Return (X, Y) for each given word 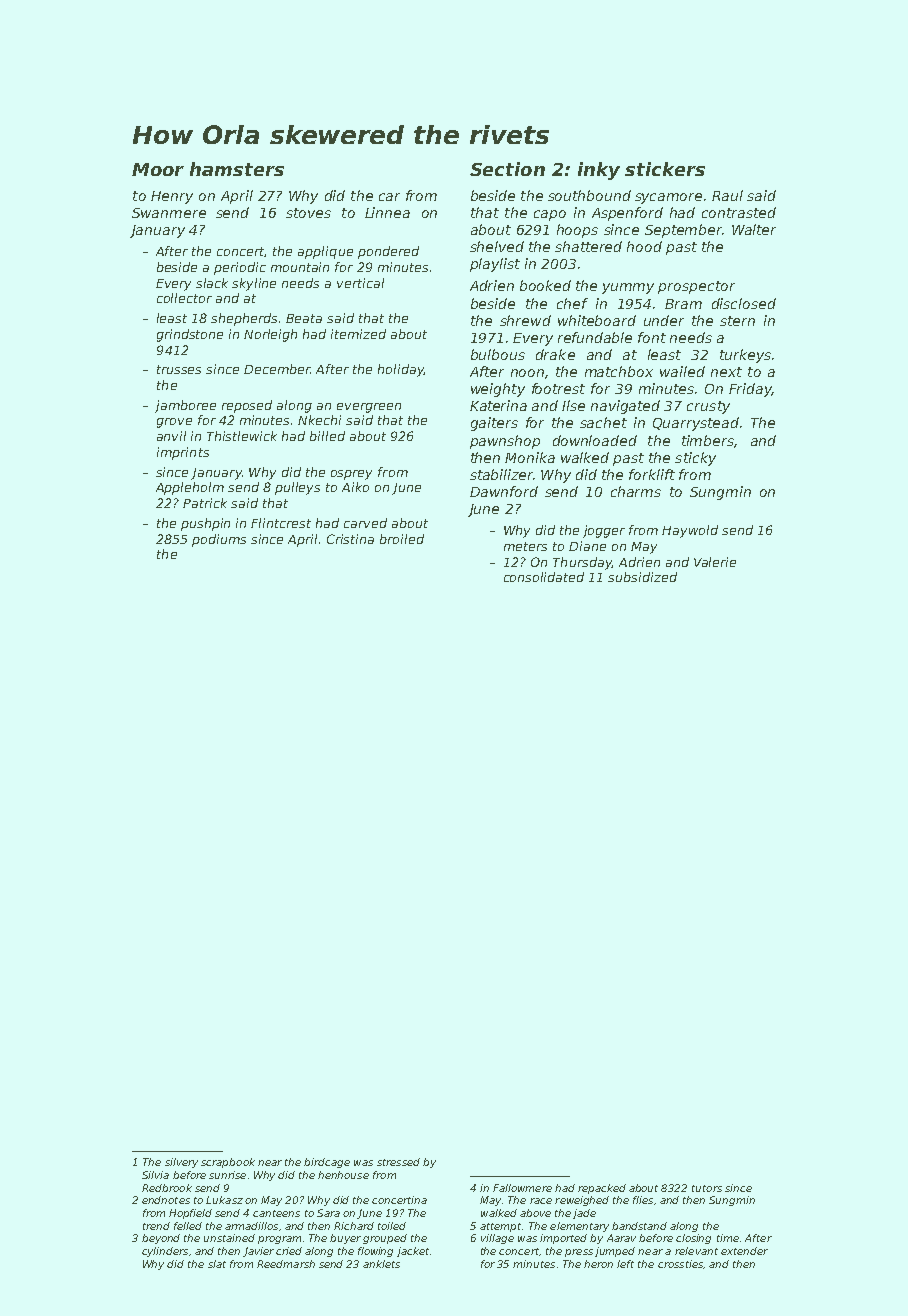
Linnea (387, 212)
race (541, 1201)
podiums (219, 540)
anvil (171, 436)
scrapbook (228, 1163)
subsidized (642, 577)
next (726, 372)
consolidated (544, 577)
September (683, 231)
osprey (351, 475)
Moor (158, 169)
